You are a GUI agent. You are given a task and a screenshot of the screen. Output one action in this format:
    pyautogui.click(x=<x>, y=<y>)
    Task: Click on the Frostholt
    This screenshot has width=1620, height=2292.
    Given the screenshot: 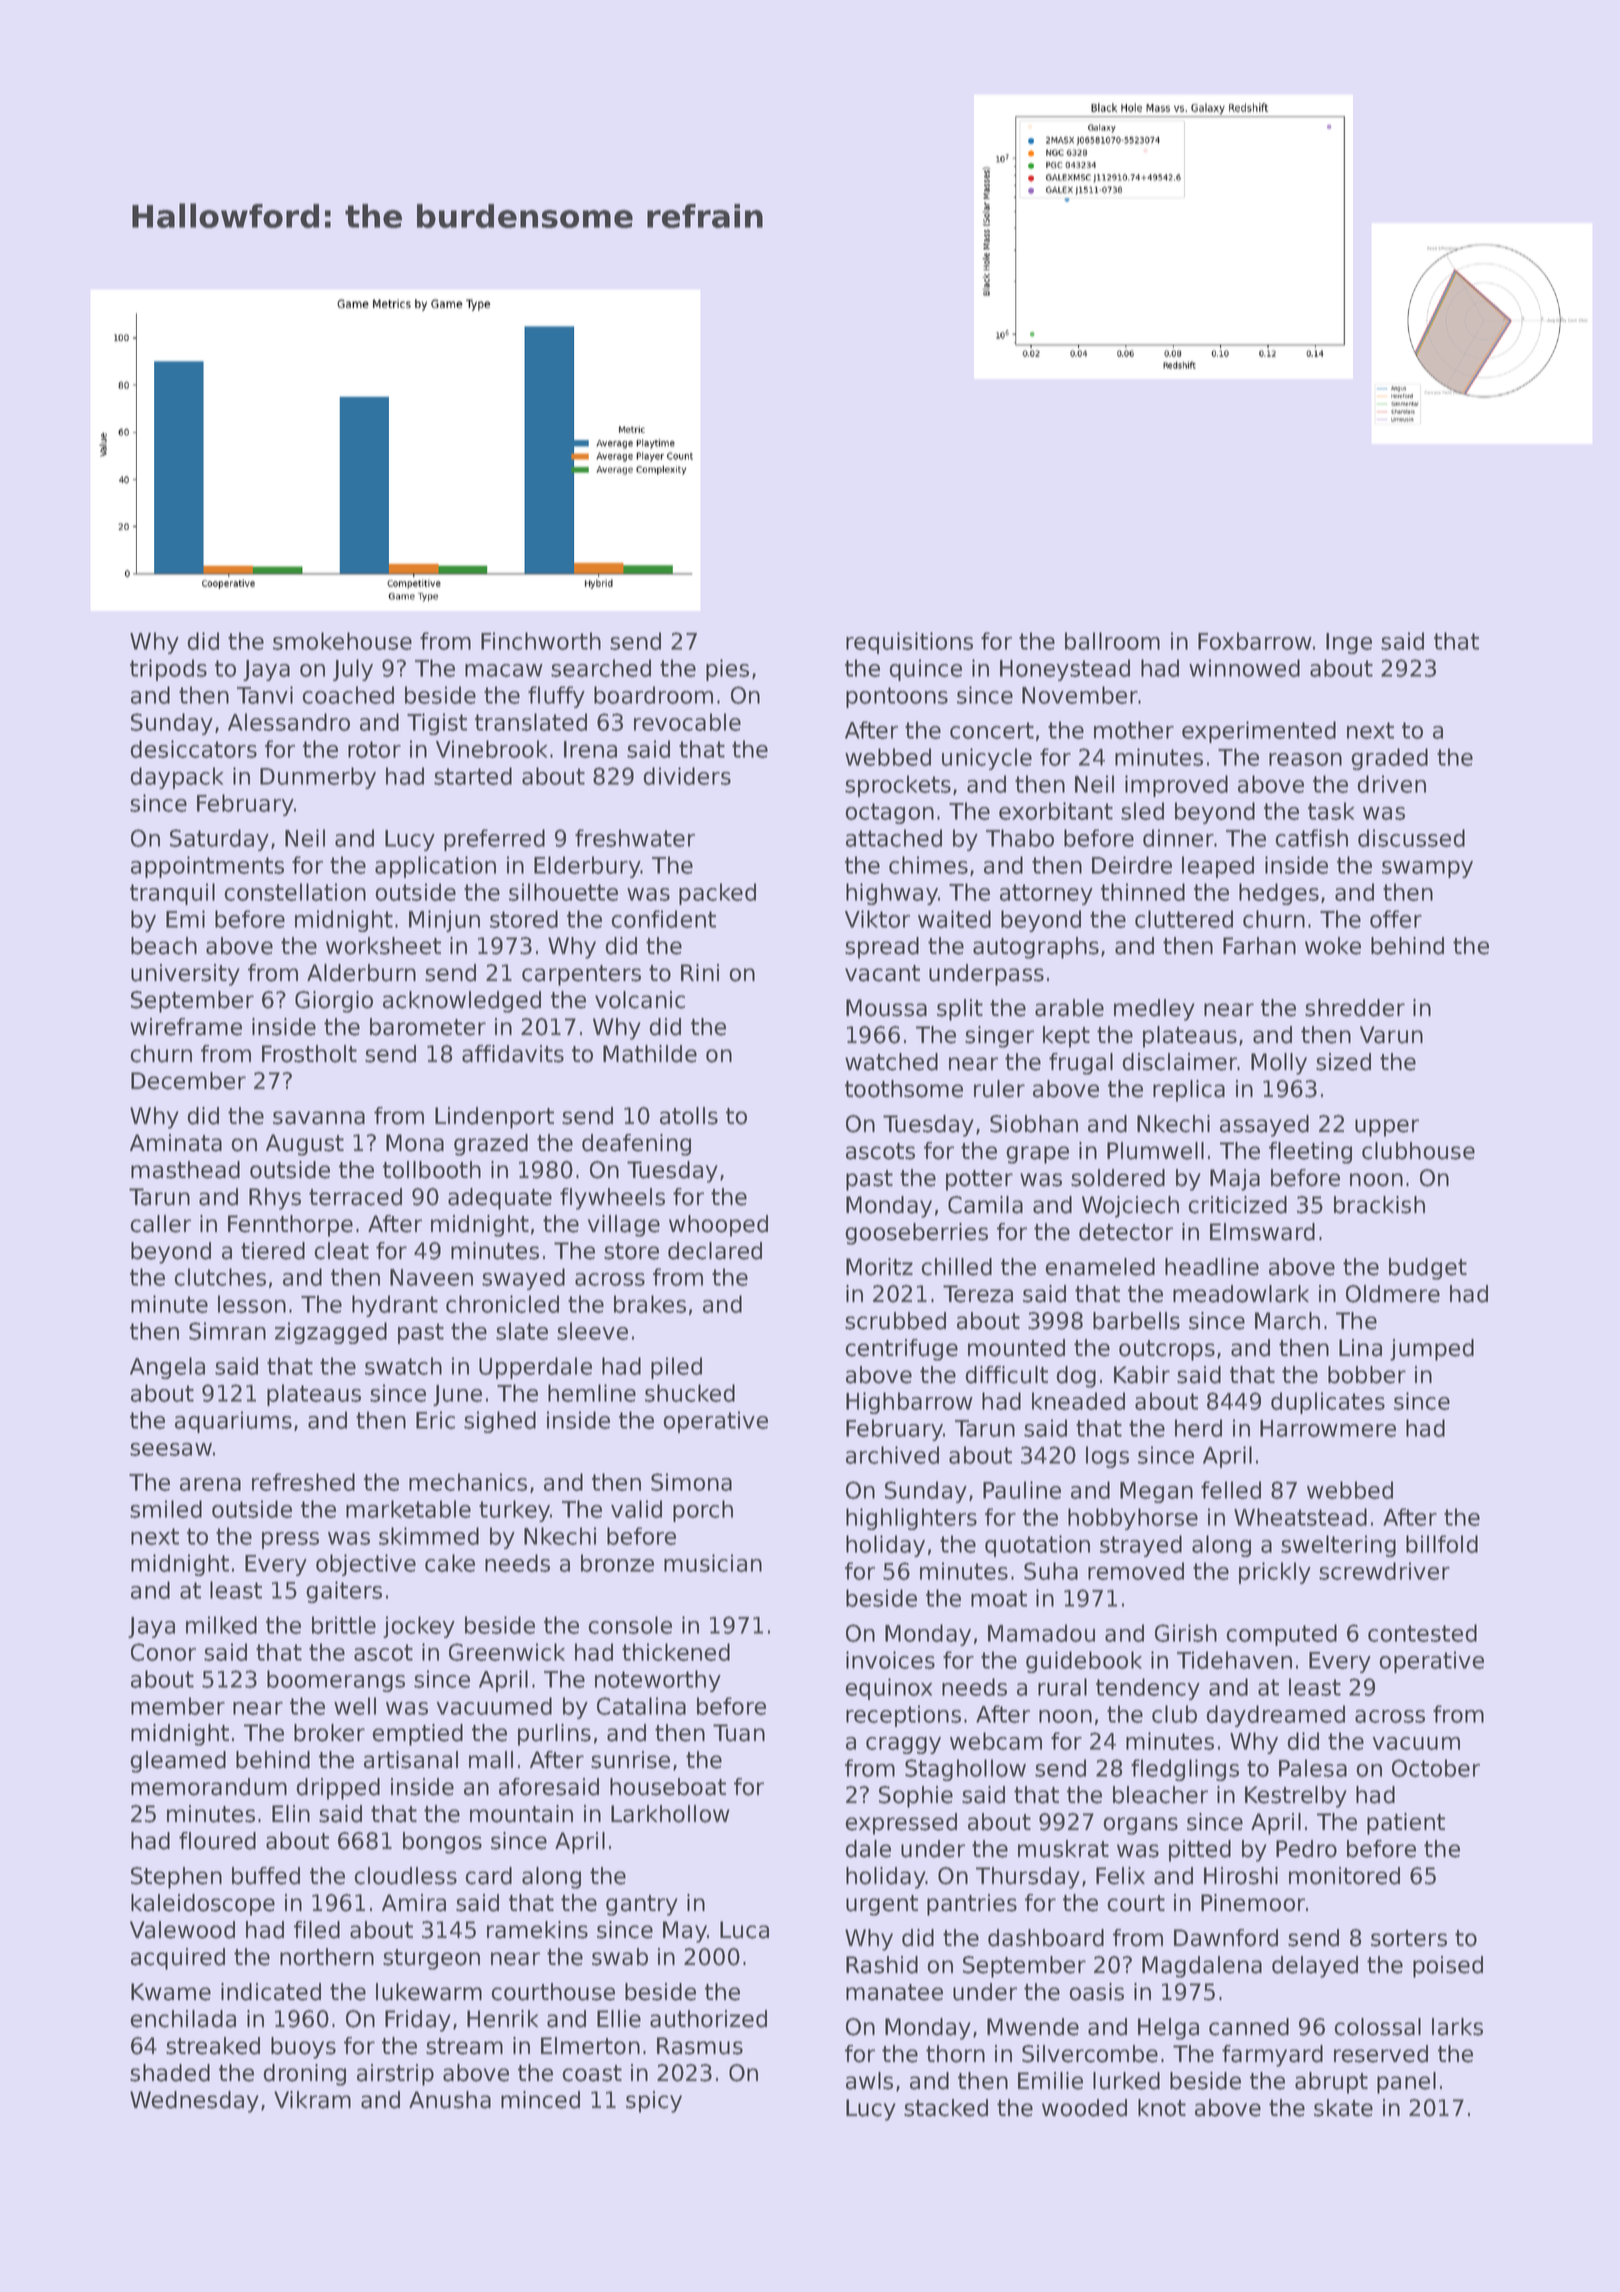 What is the action you would take?
    pyautogui.click(x=309, y=1054)
